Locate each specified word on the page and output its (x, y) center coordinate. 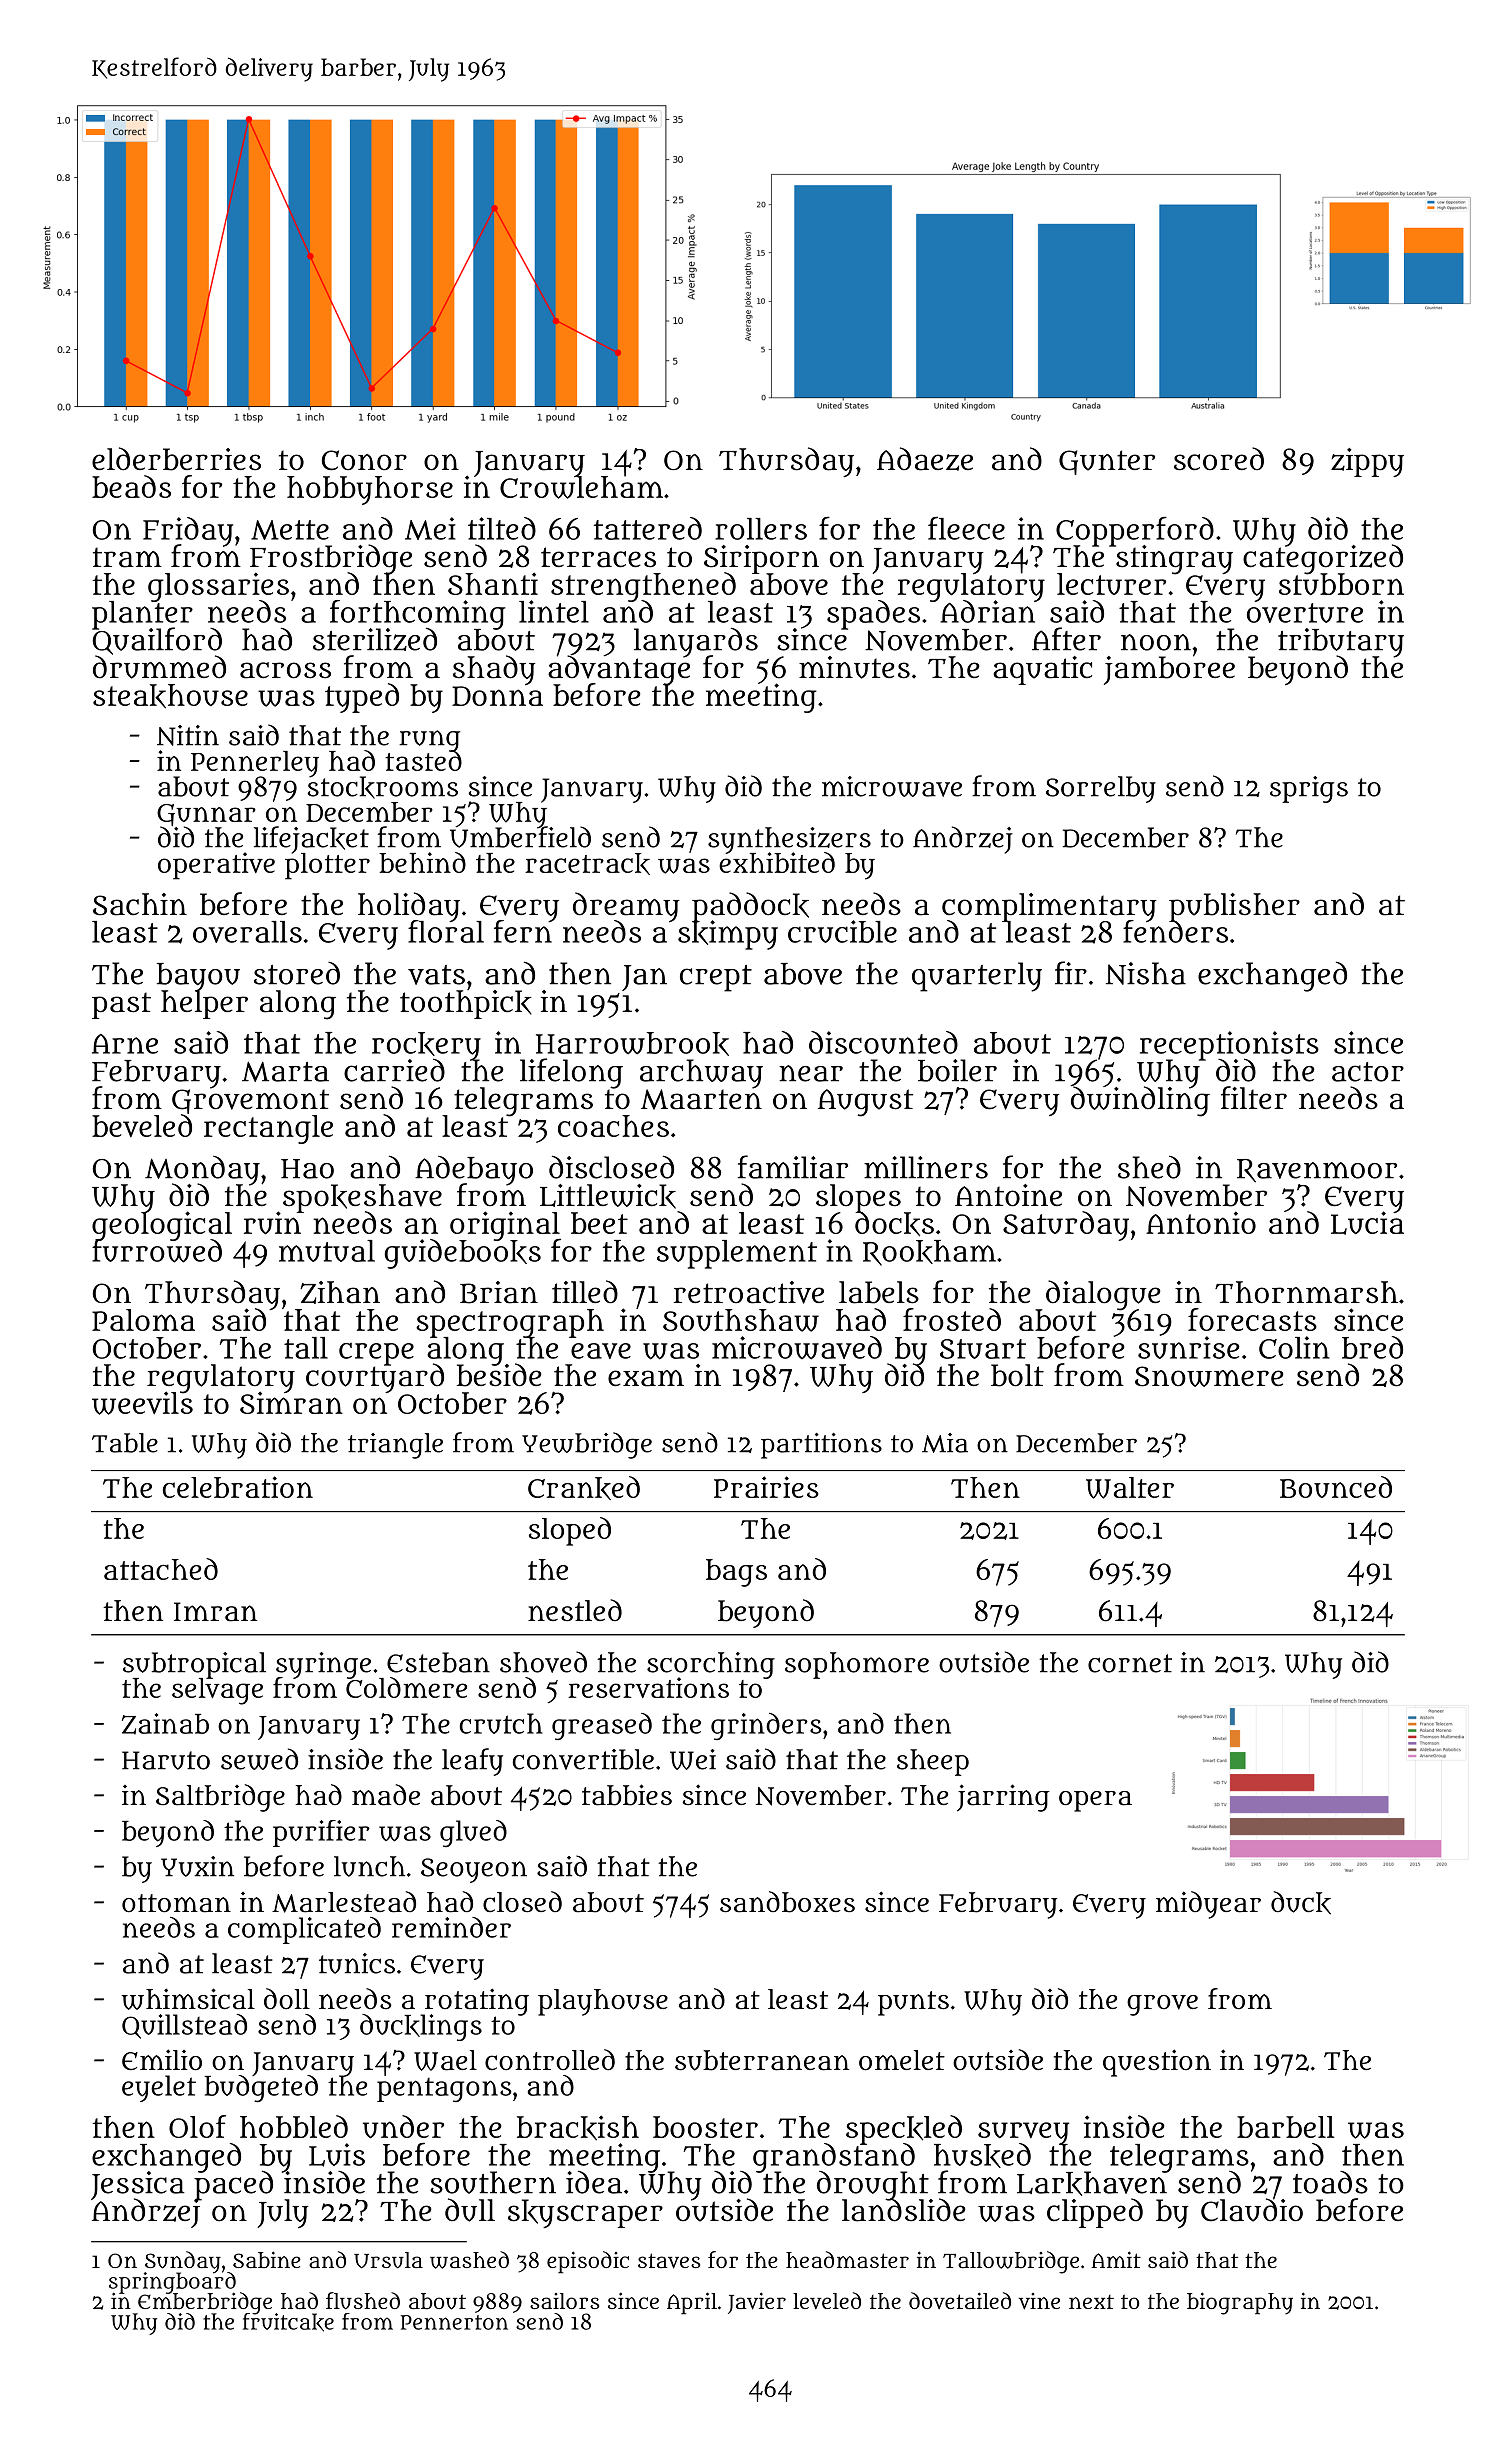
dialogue (1103, 1295)
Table (125, 1443)
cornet (1130, 1663)
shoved (543, 1662)
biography (1240, 2303)
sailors (564, 2301)
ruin (274, 1223)
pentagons (444, 2090)
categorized (1323, 560)
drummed (159, 667)
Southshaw (741, 1320)
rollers (761, 529)
